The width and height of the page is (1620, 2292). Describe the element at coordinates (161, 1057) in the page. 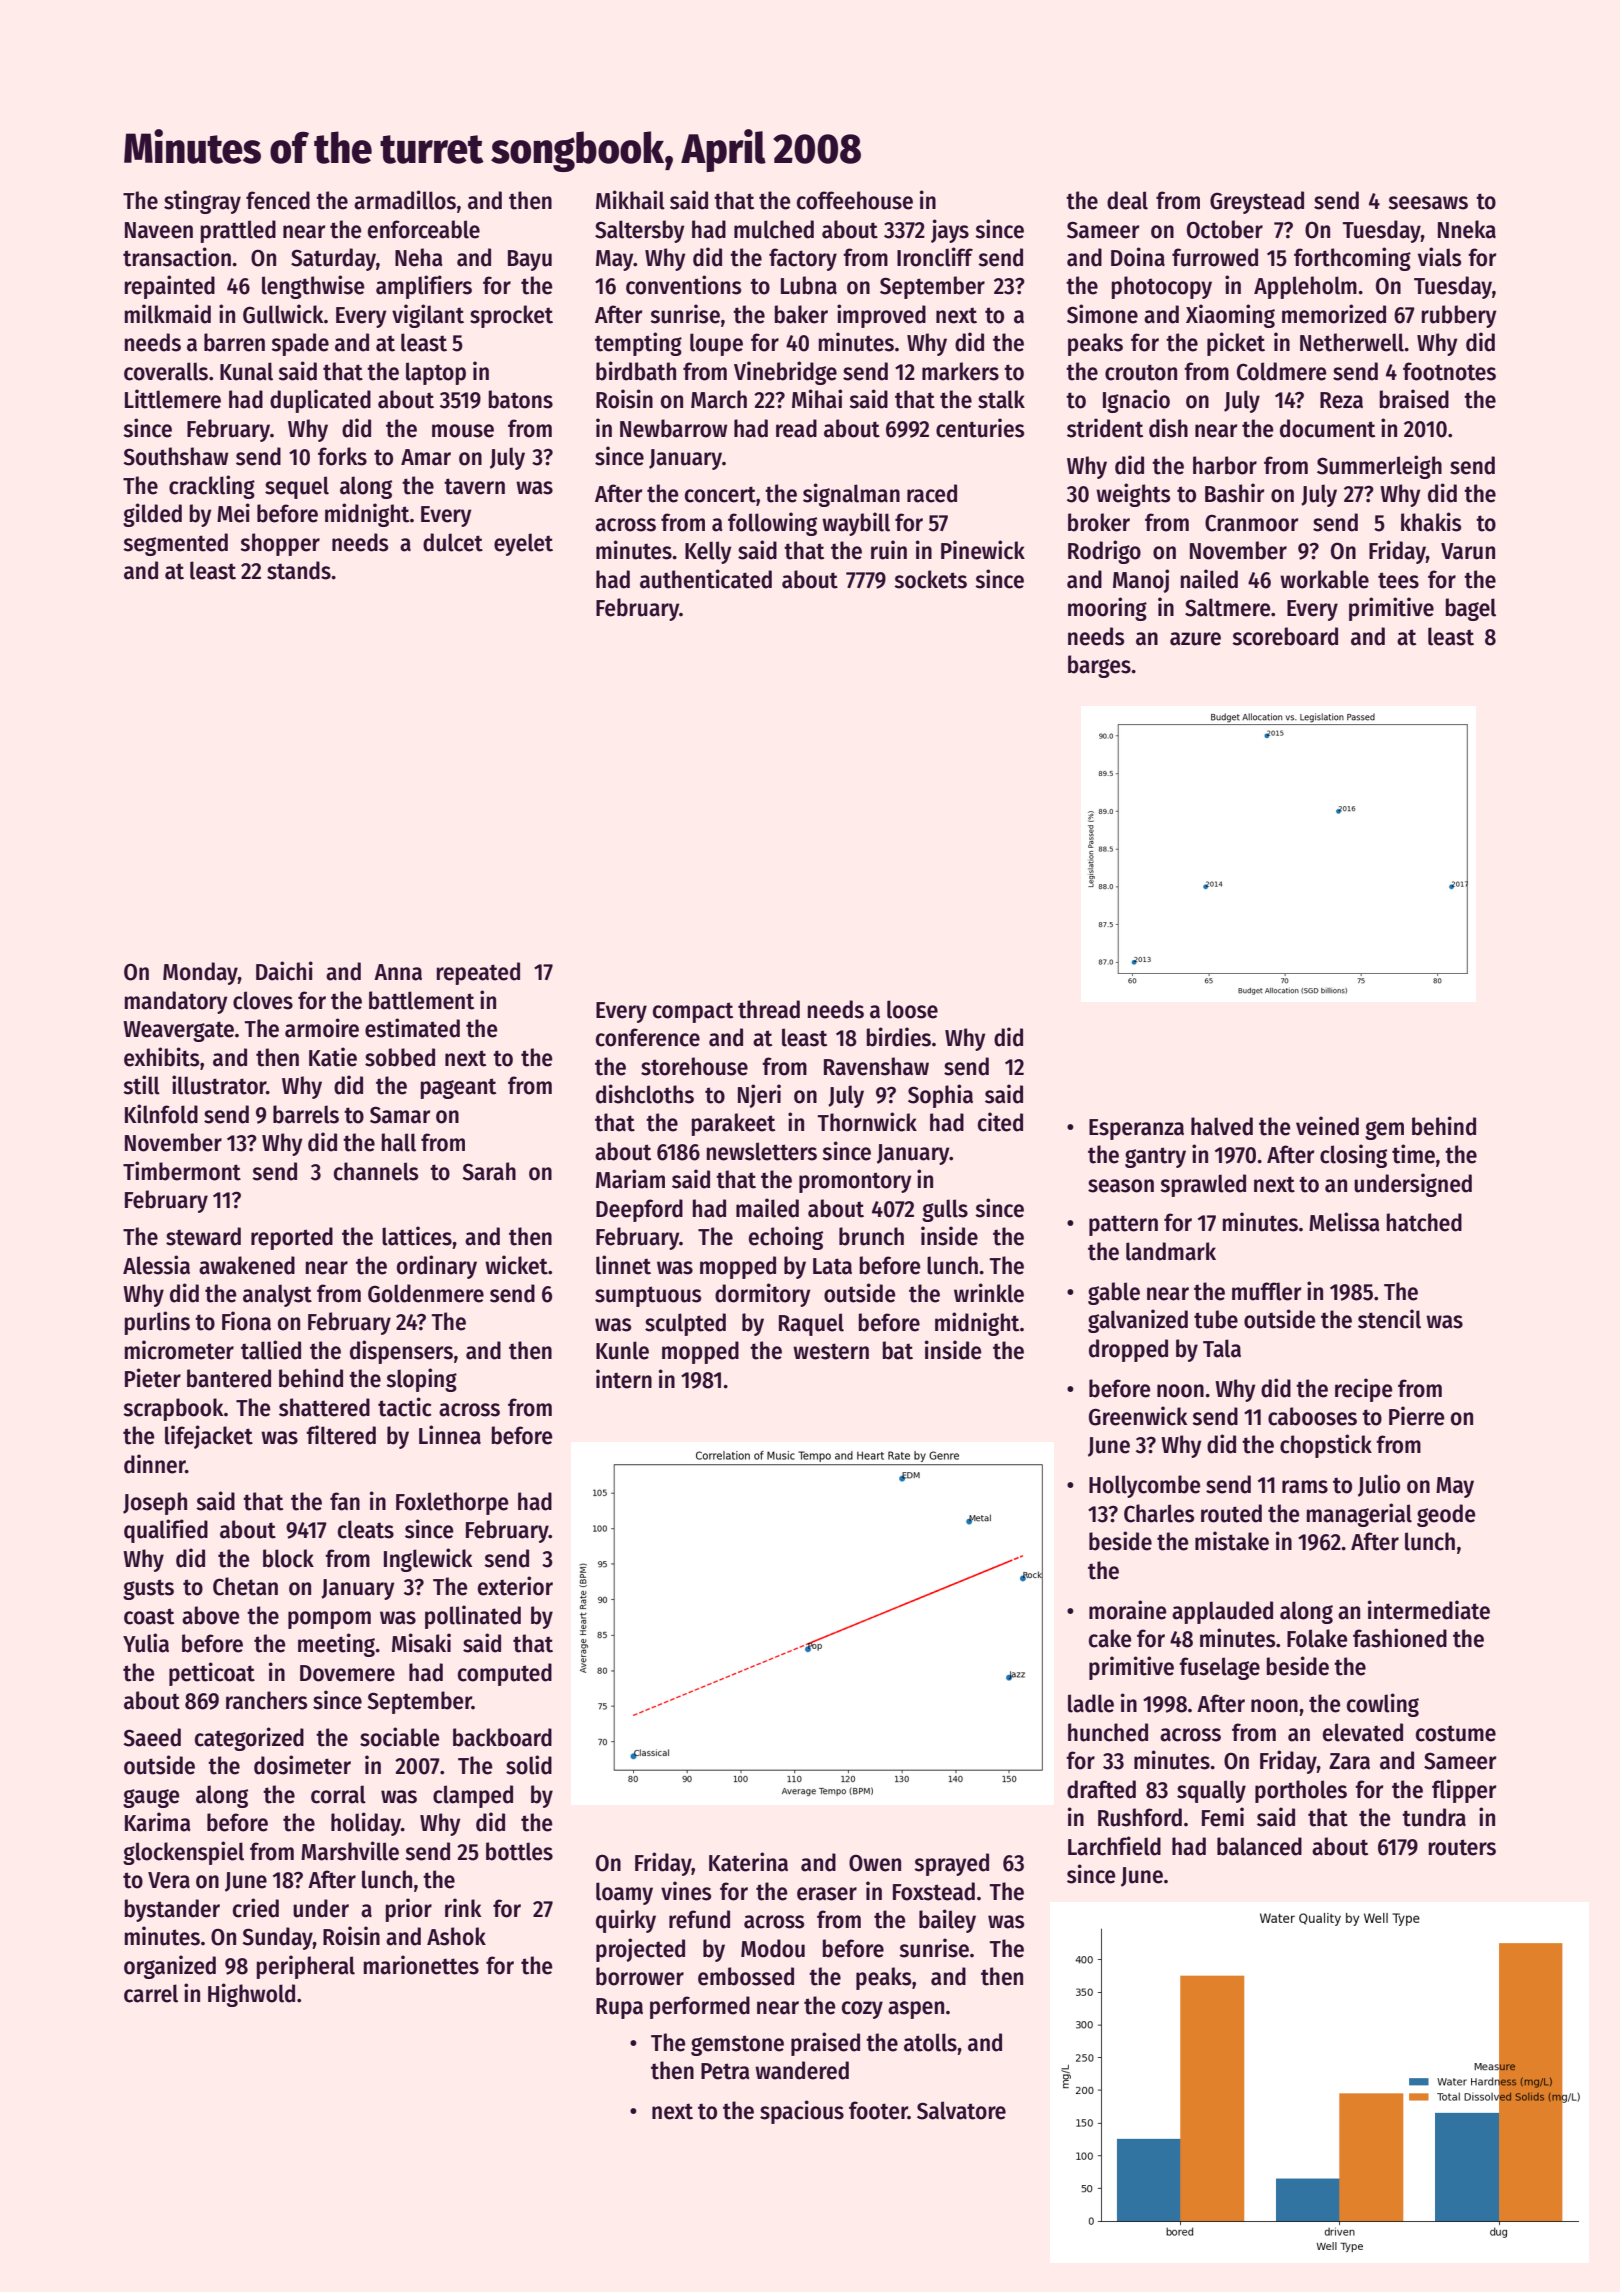

I see `exhibits` at that location.
